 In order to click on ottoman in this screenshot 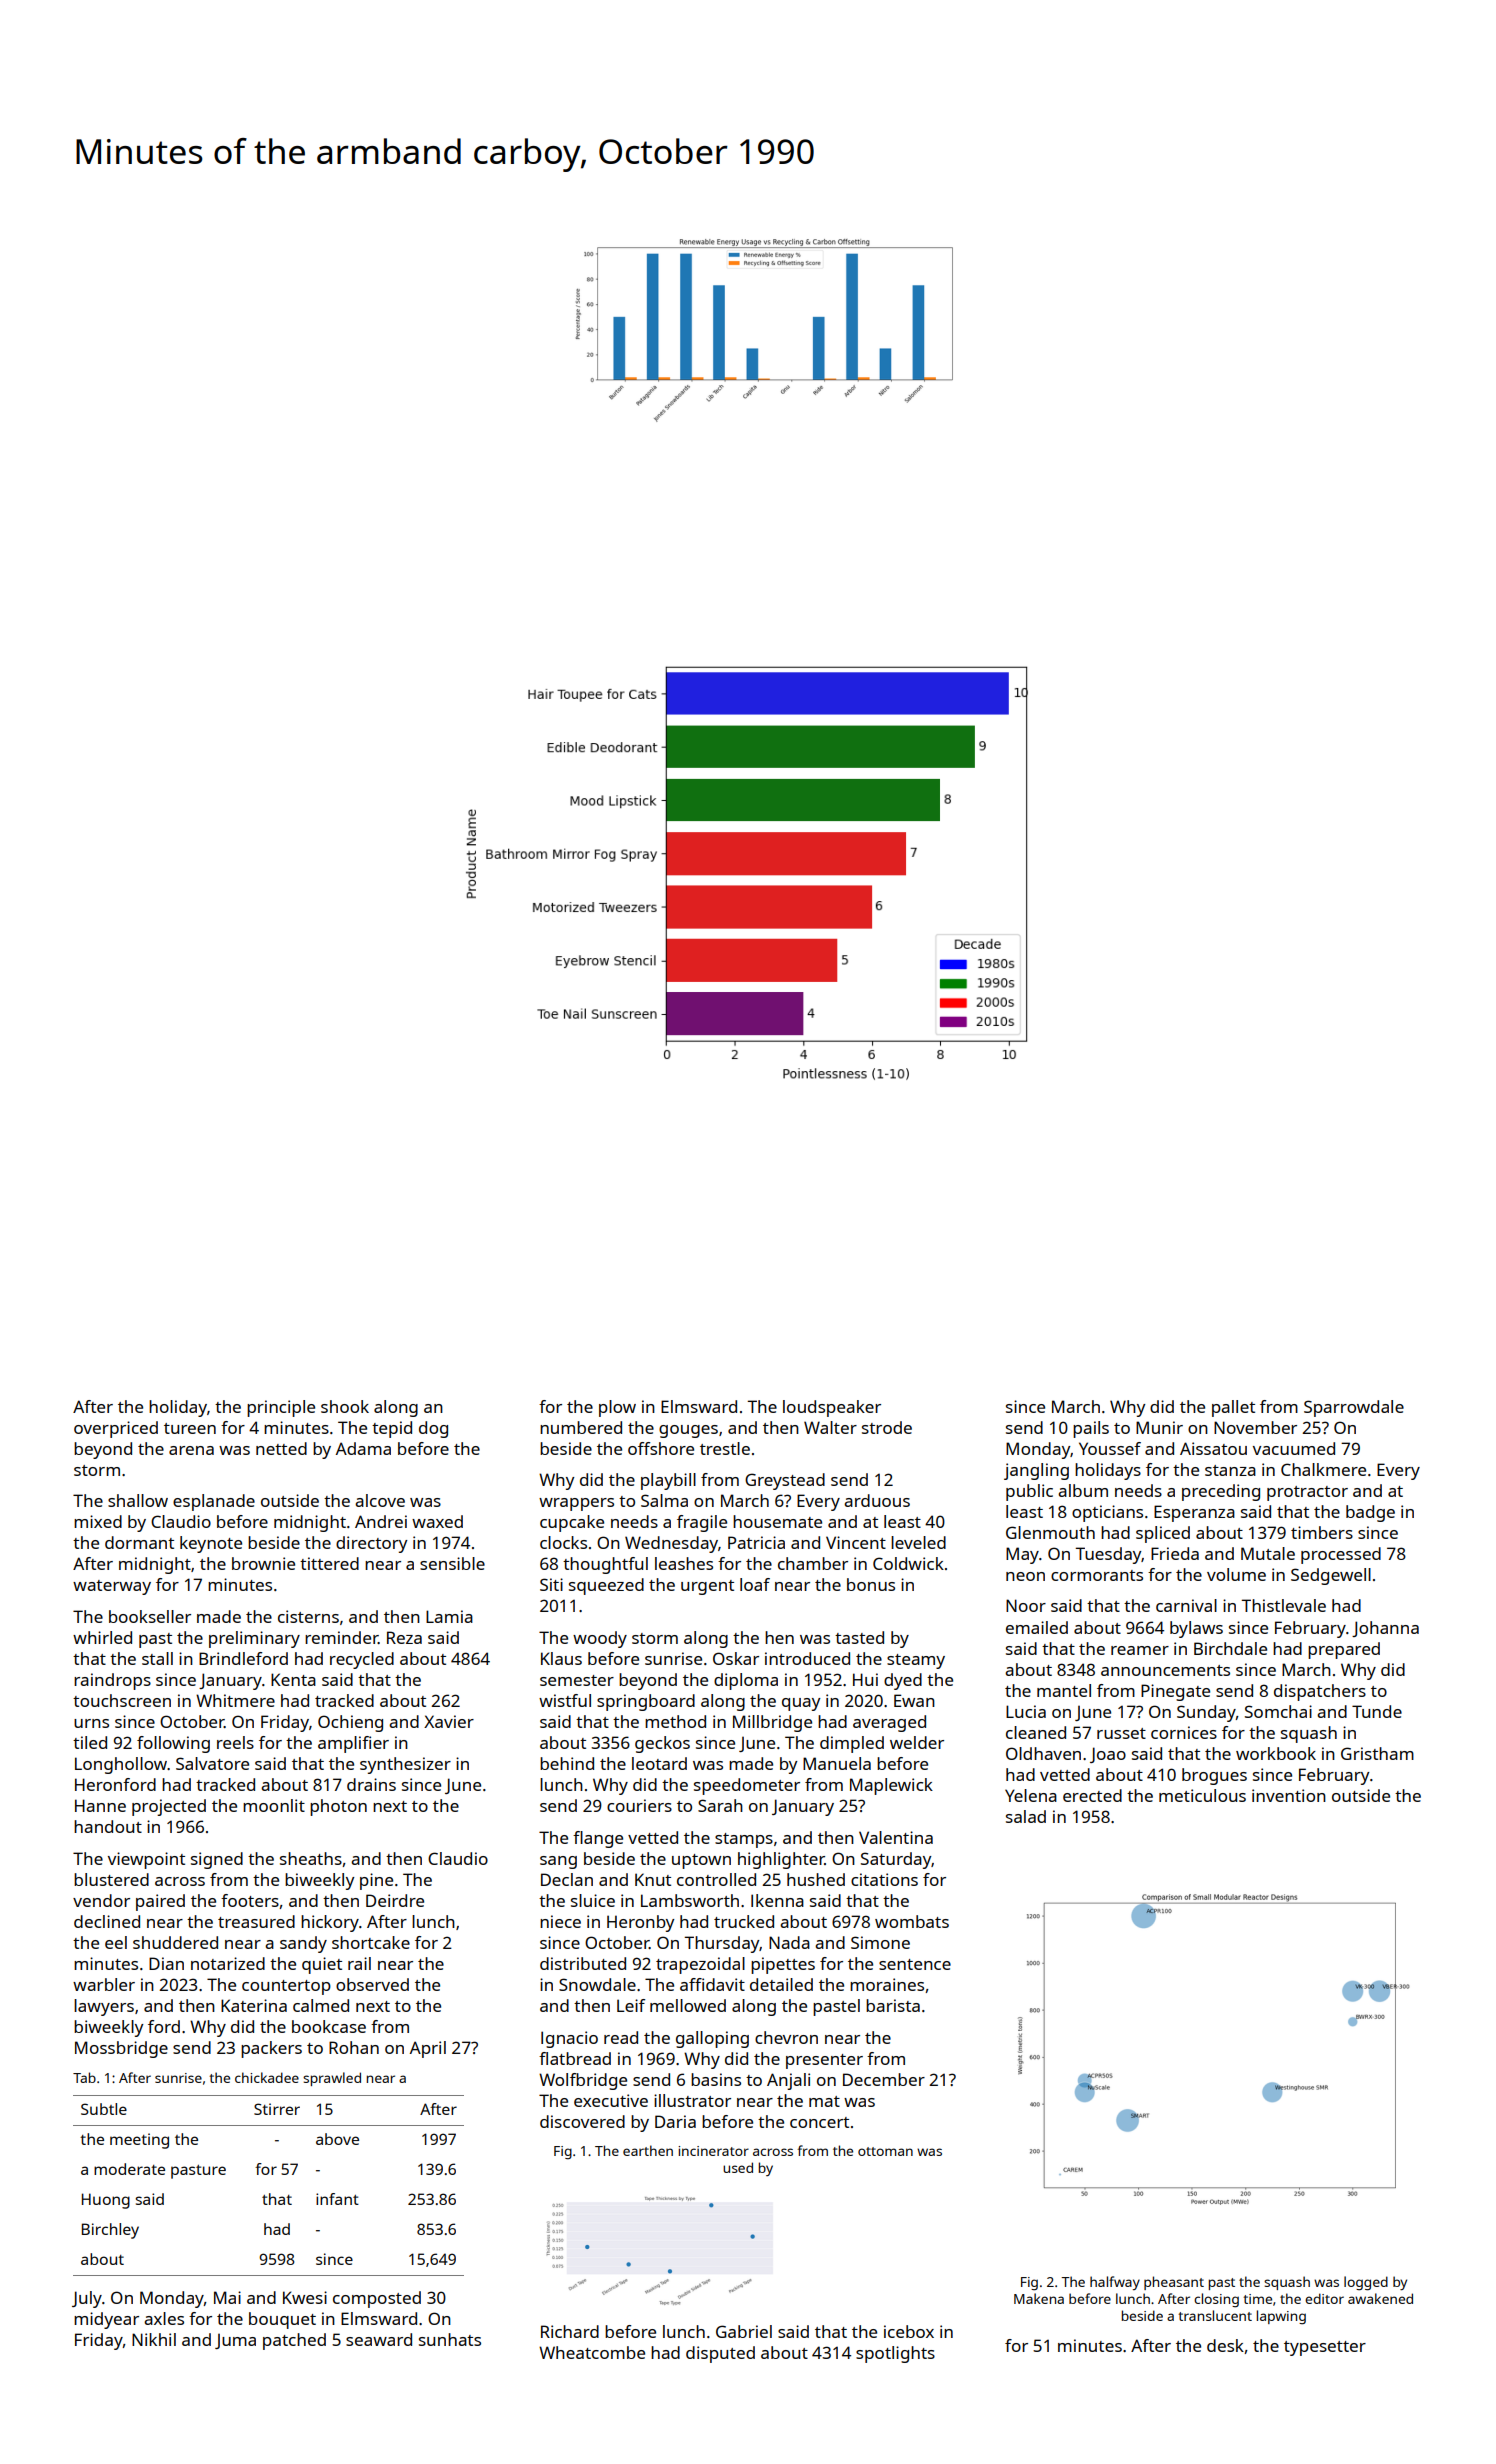, I will do `click(885, 2151)`.
